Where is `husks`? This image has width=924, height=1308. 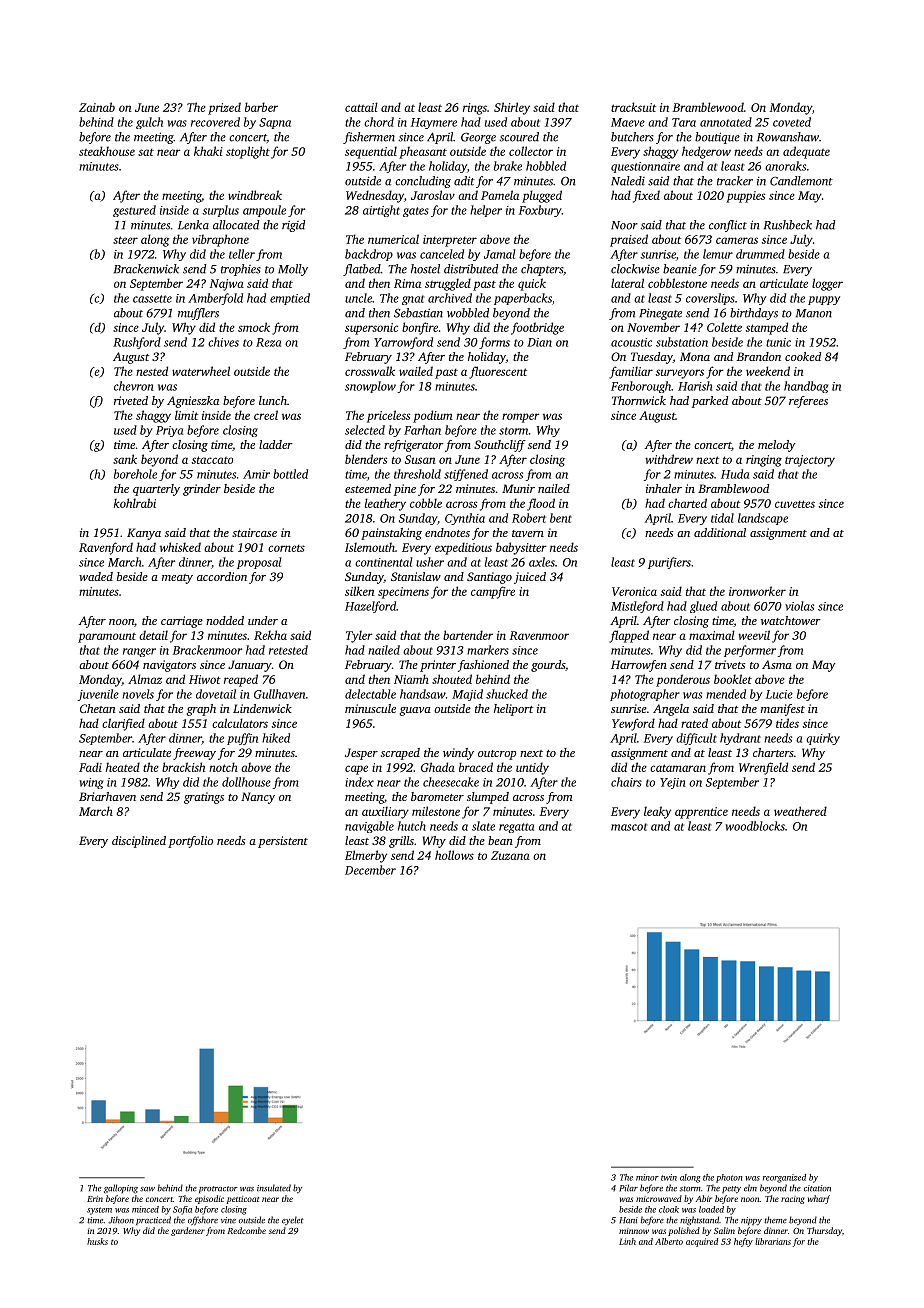
husks is located at coordinates (97, 1241).
